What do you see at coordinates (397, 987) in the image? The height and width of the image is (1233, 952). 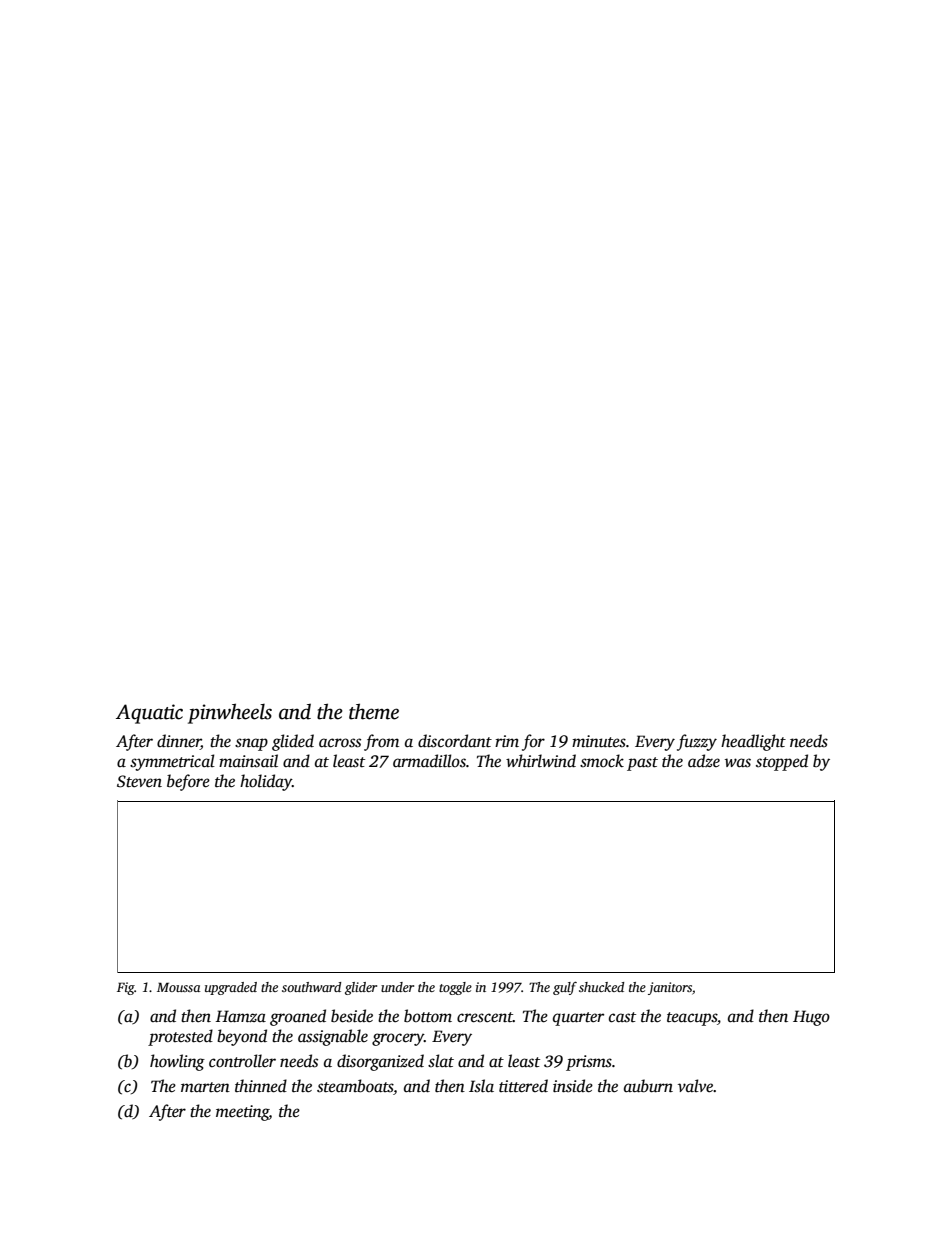 I see `under` at bounding box center [397, 987].
